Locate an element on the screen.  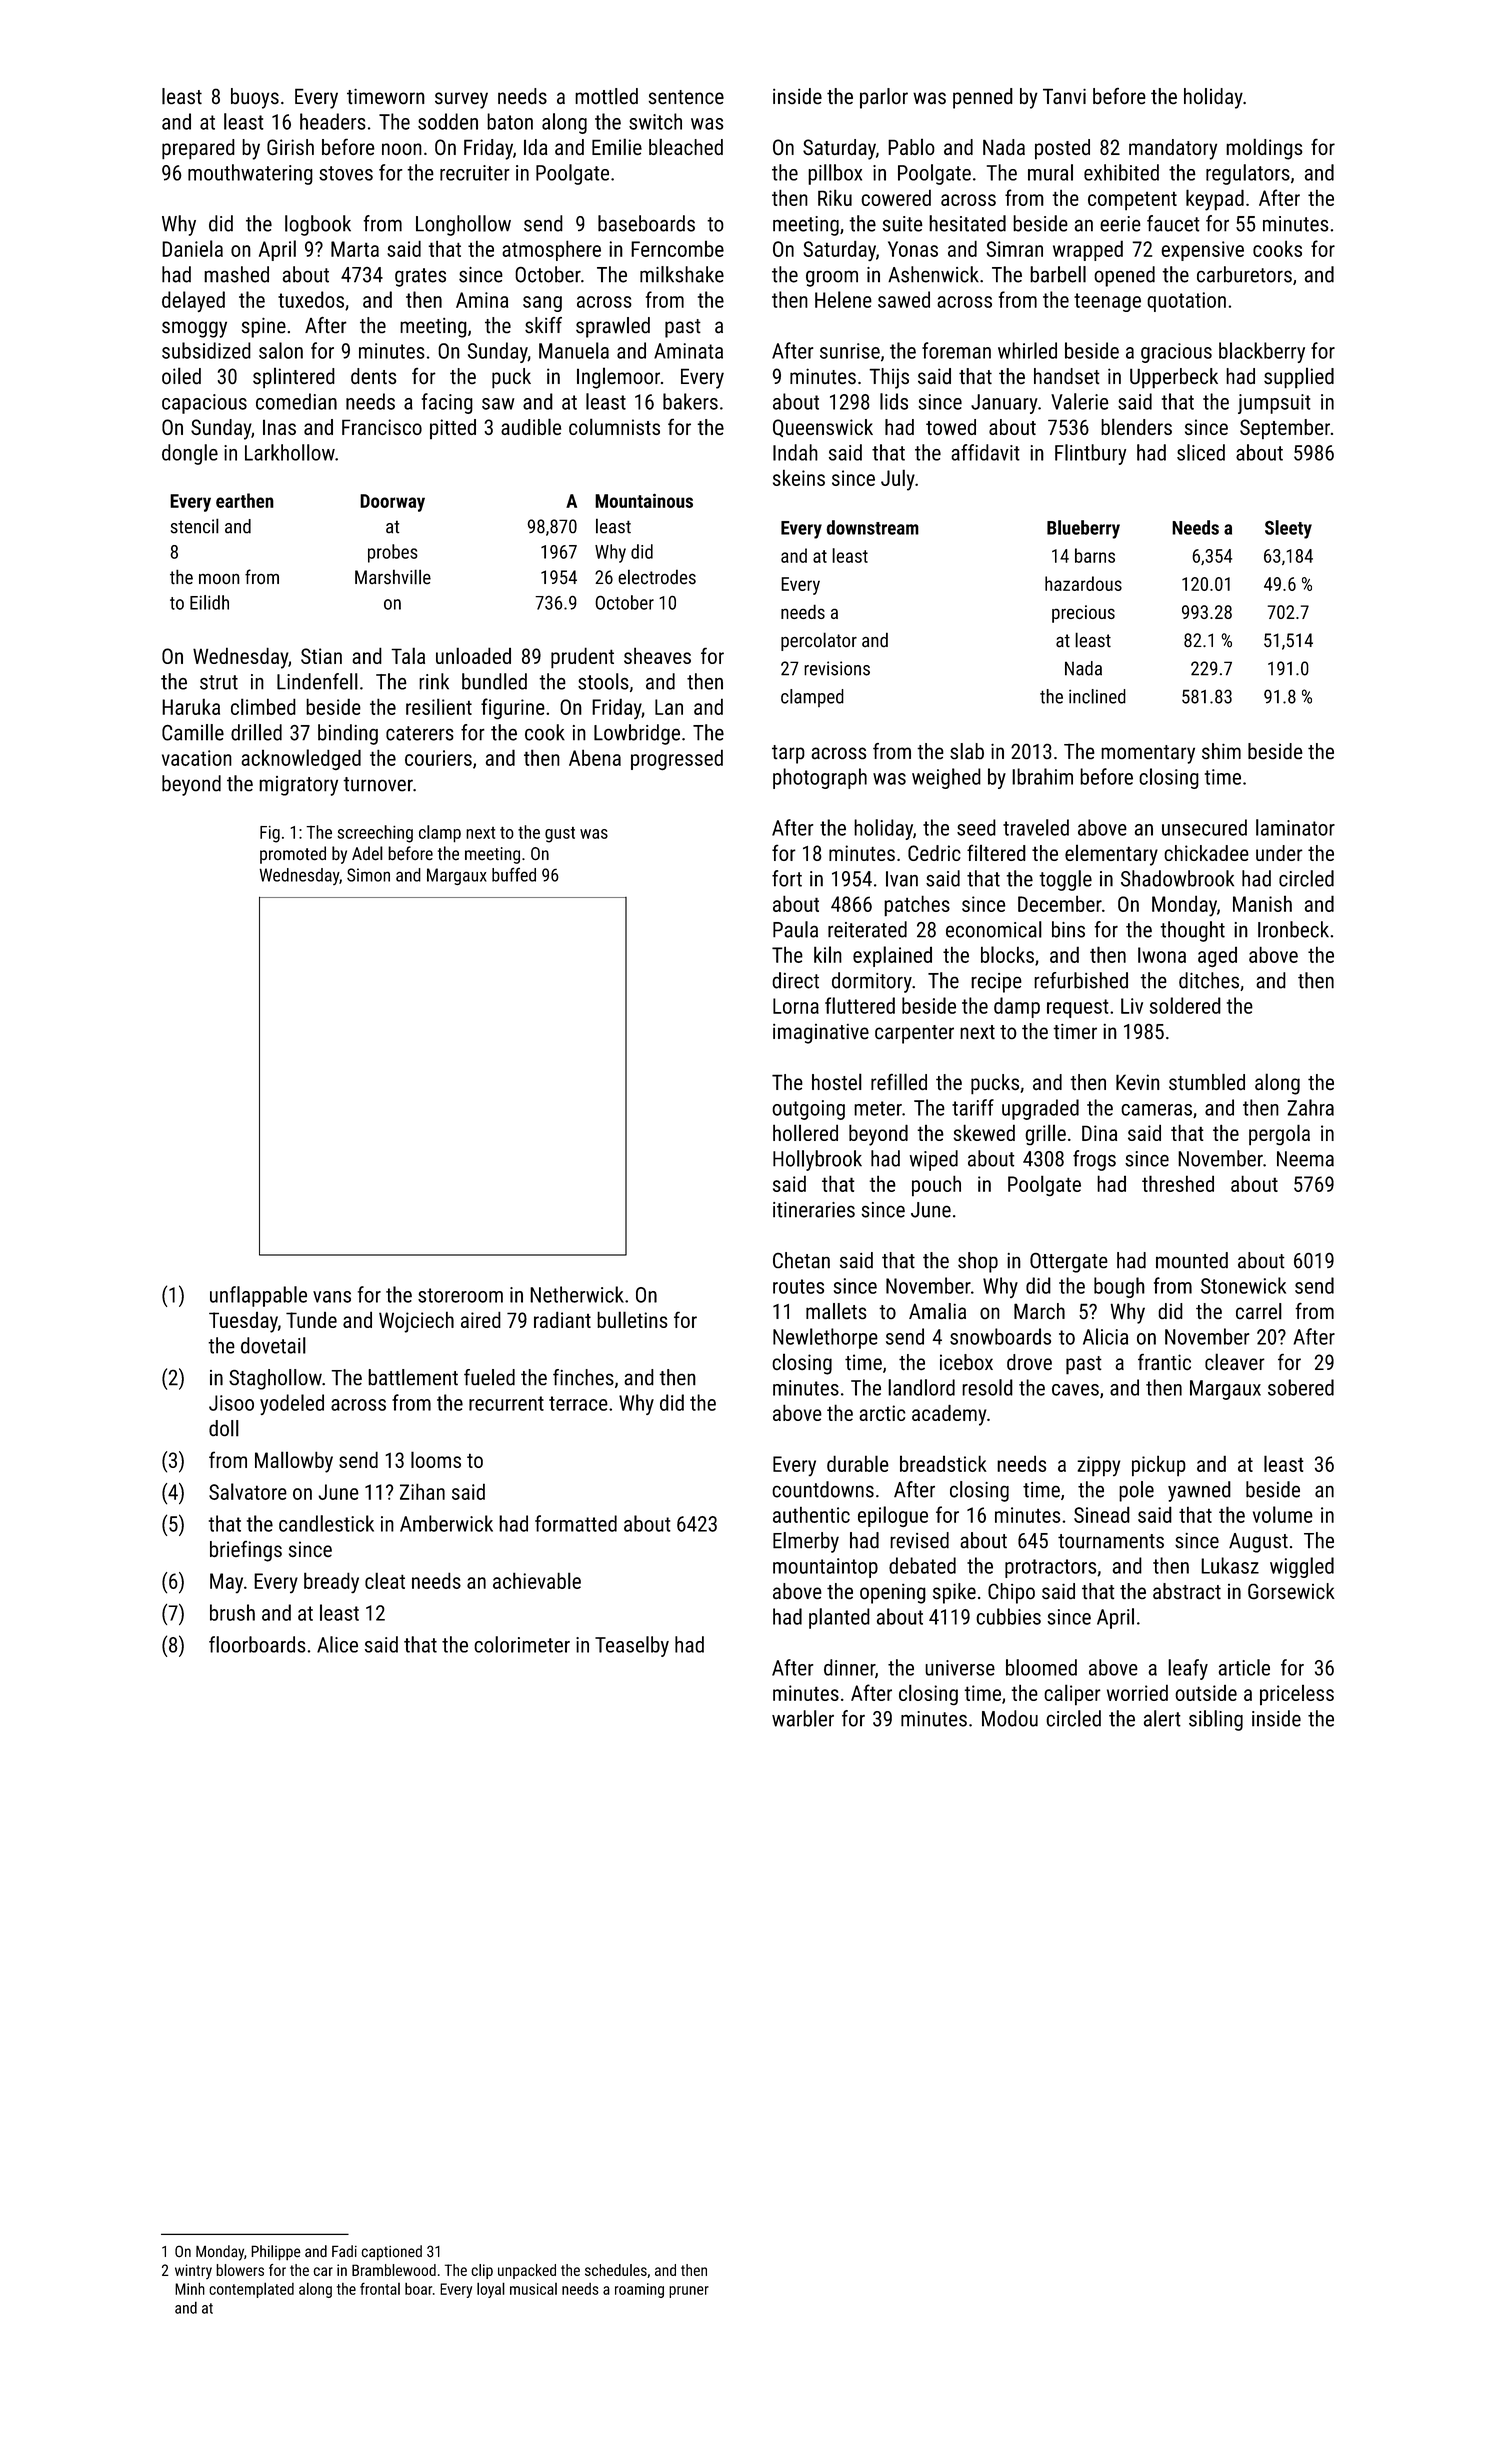
Tuesday is located at coordinates (243, 1322).
